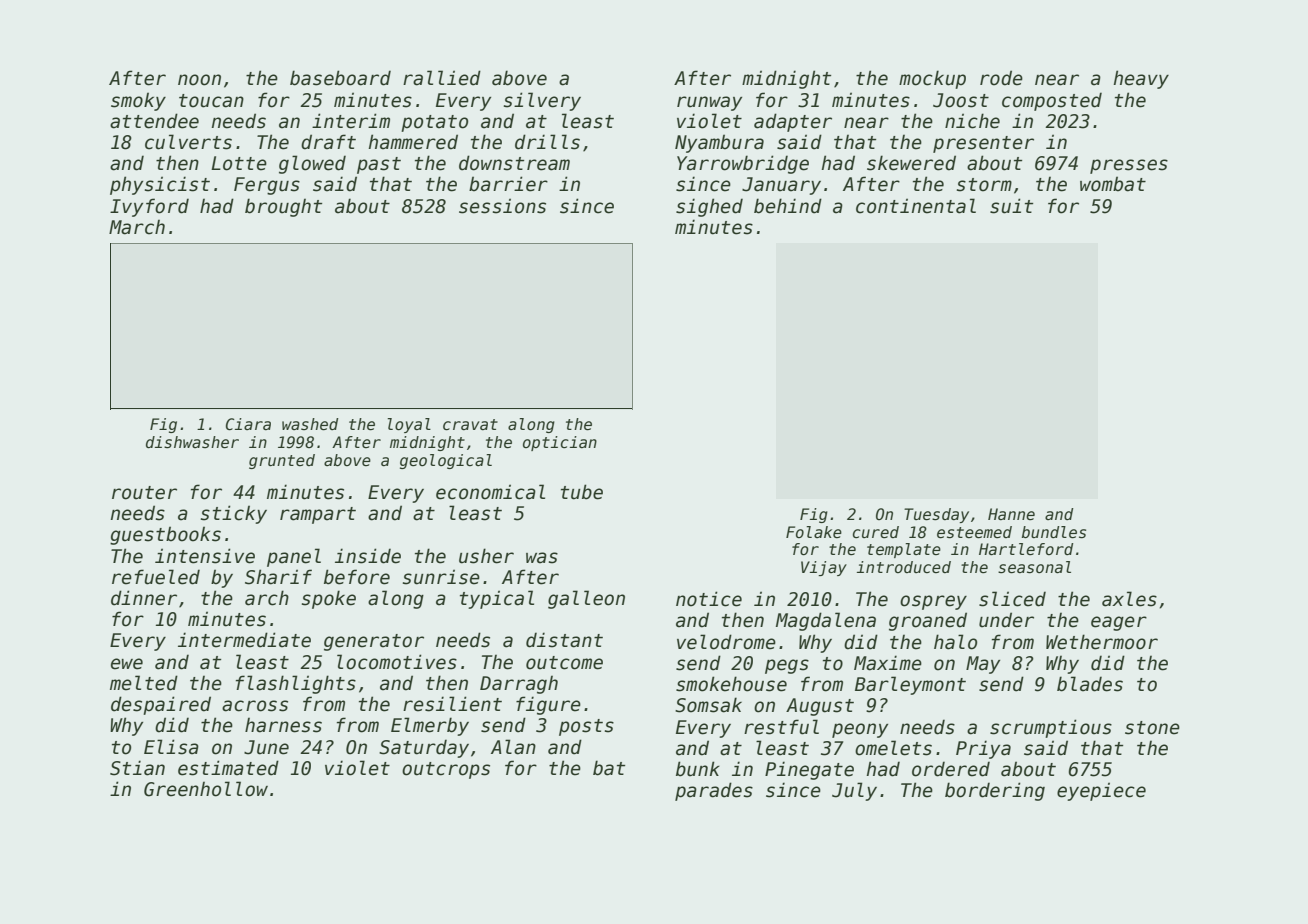 The image size is (1308, 924). I want to click on Ivyford, so click(149, 207).
